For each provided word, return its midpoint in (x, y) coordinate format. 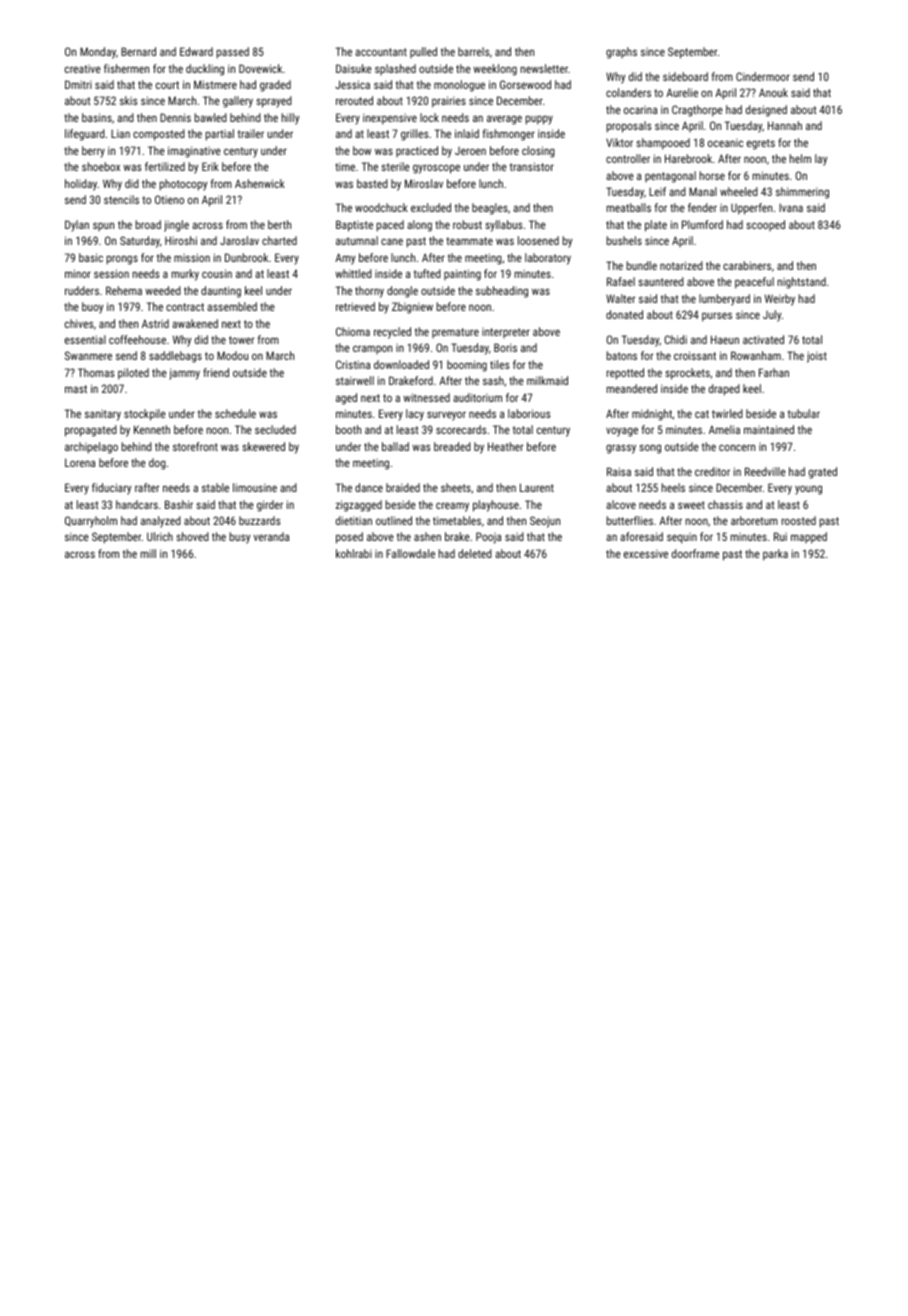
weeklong (495, 70)
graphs (621, 53)
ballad (395, 446)
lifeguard (85, 135)
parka (775, 555)
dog (157, 464)
